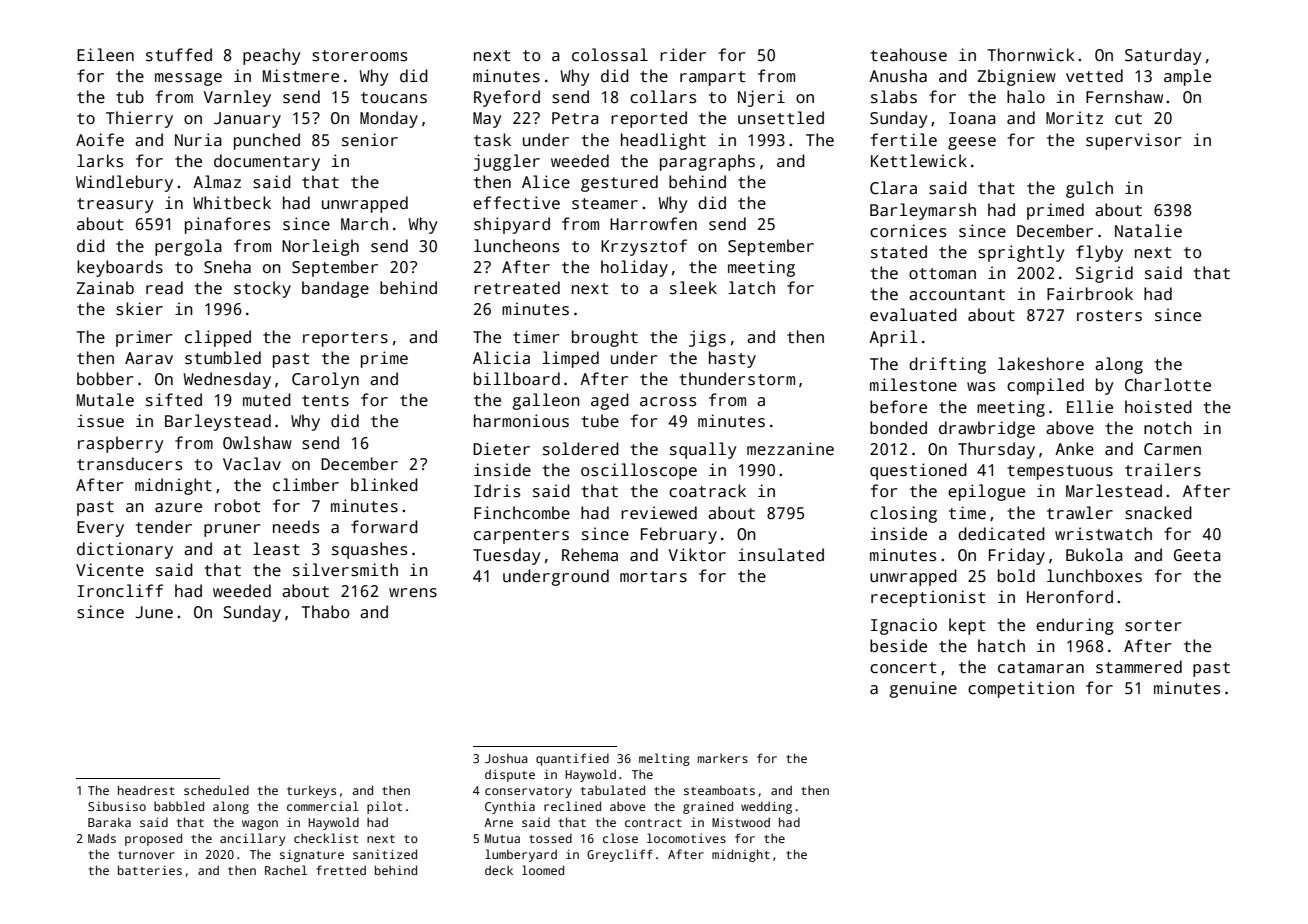  Describe the element at coordinates (1089, 189) in the image. I see `gulch` at that location.
